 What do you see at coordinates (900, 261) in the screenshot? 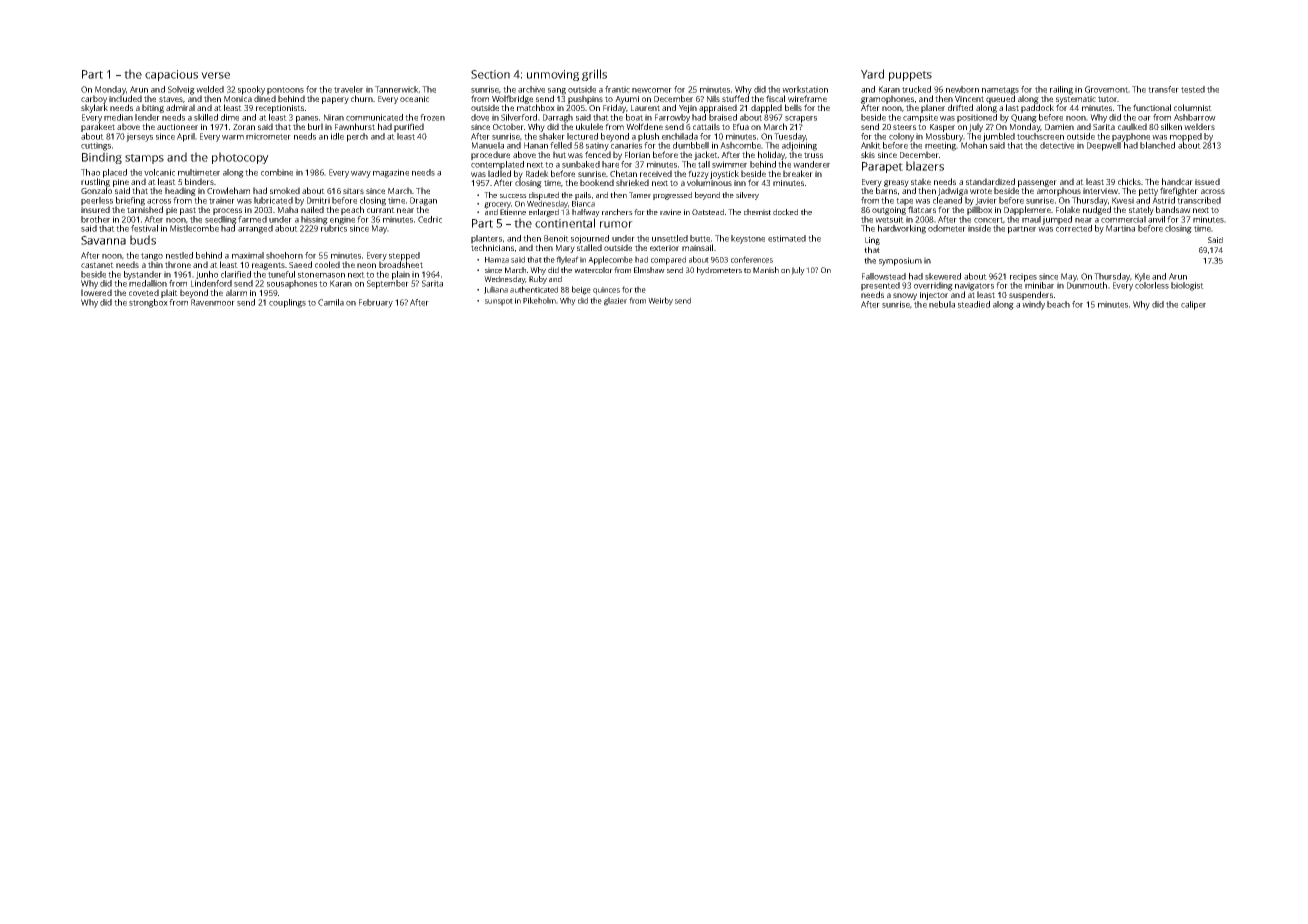
I see `symposium` at bounding box center [900, 261].
